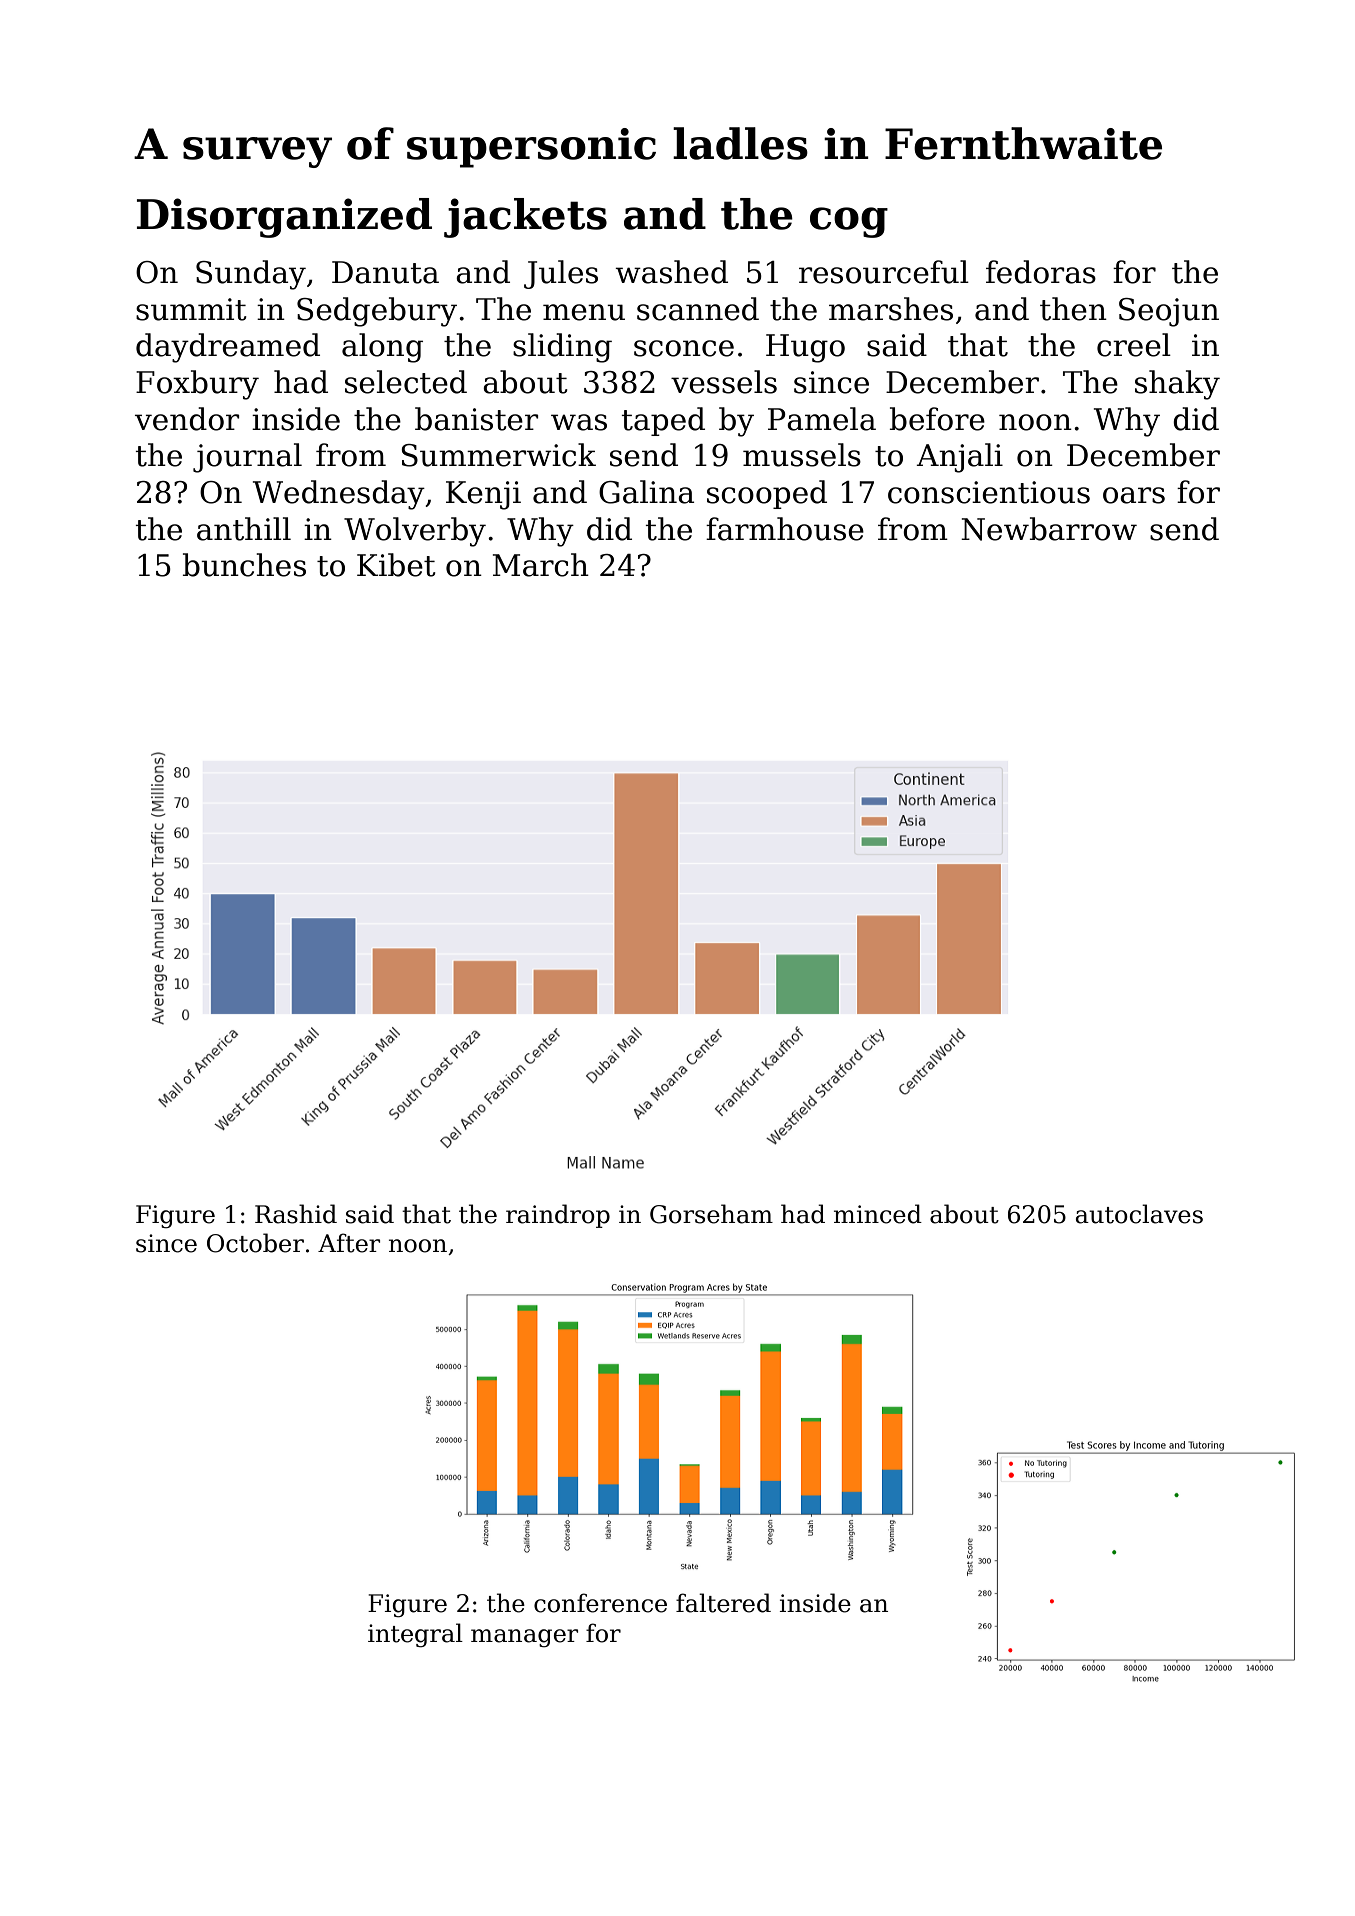 The image size is (1355, 1916). I want to click on Galina, so click(646, 492).
